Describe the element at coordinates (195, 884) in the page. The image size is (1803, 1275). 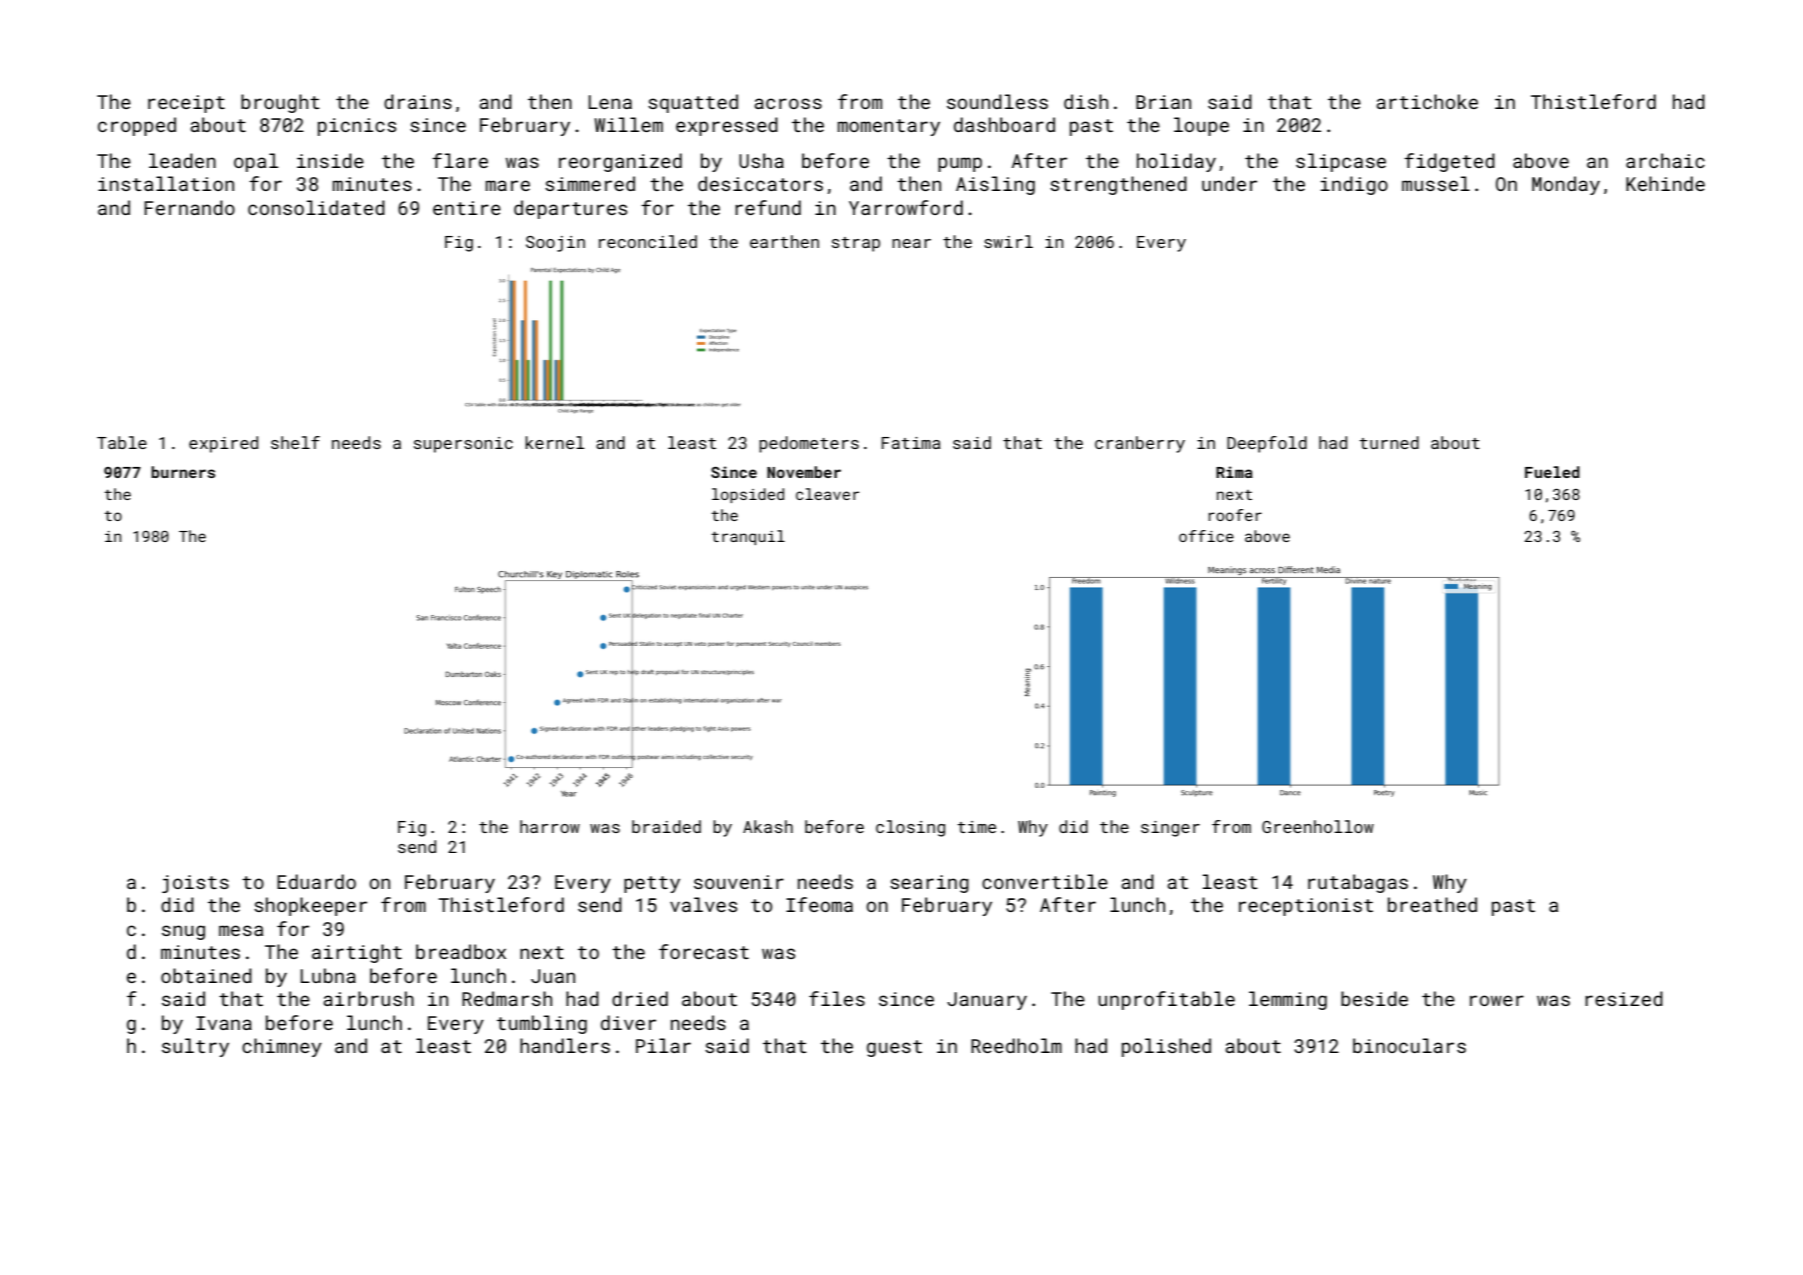
I see `joists` at that location.
